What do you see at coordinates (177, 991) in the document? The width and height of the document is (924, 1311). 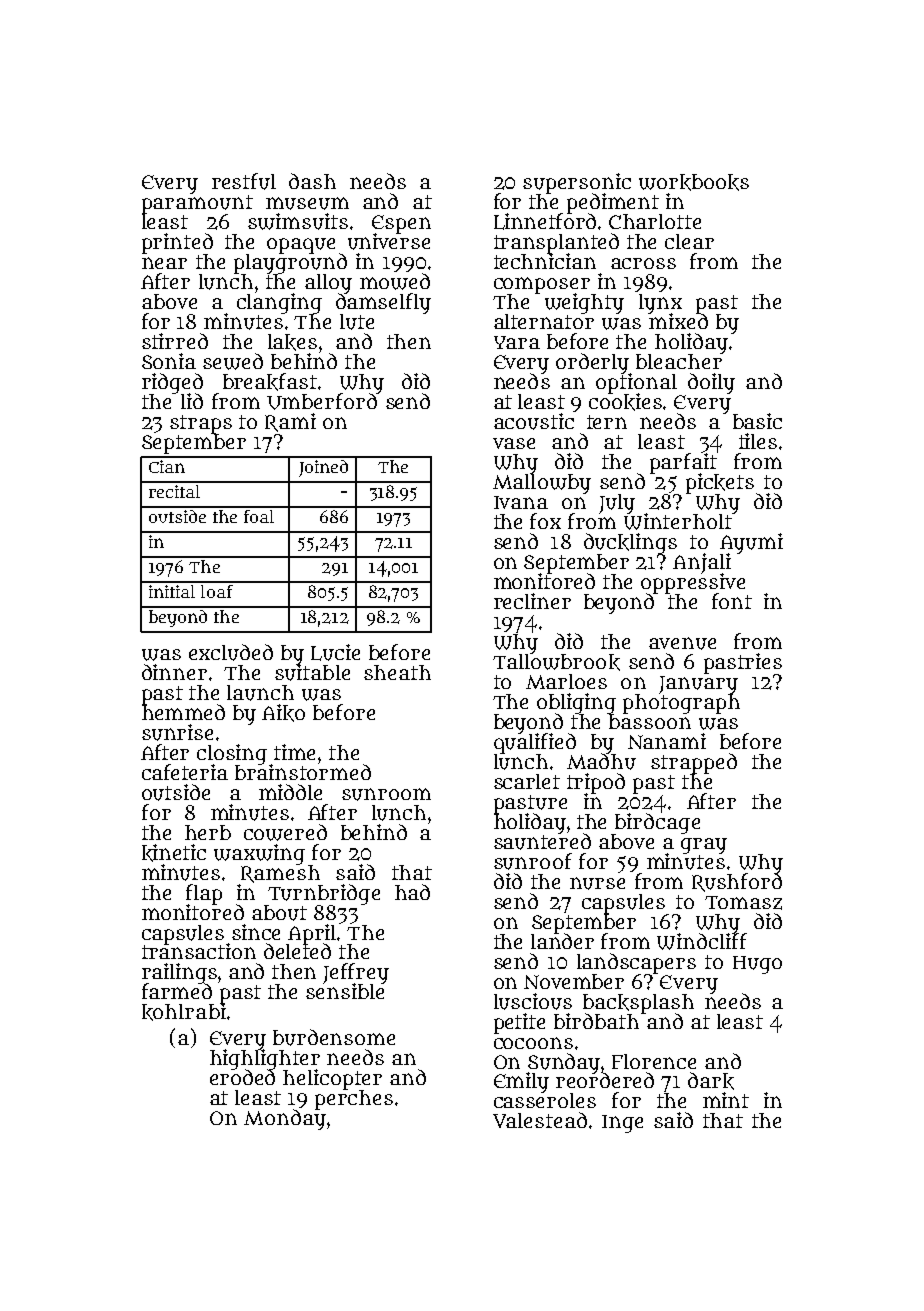 I see `farmed` at bounding box center [177, 991].
